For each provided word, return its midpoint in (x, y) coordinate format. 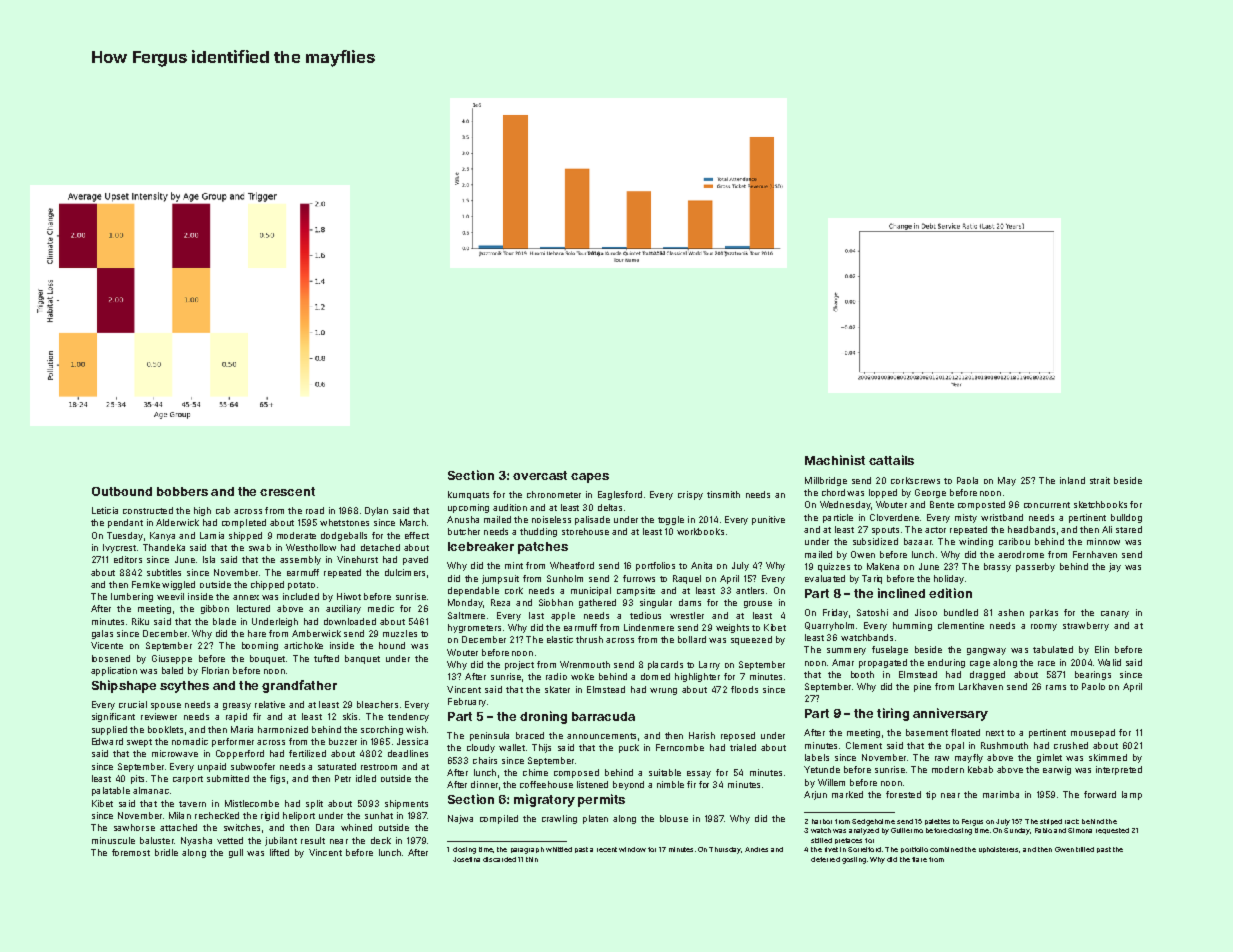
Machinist (835, 460)
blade (224, 621)
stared (1129, 529)
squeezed (751, 640)
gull (236, 853)
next (995, 733)
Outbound (122, 491)
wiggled (178, 585)
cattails (891, 460)
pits (137, 779)
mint (514, 565)
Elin (1102, 649)
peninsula (489, 736)
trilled (1085, 849)
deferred (825, 859)
